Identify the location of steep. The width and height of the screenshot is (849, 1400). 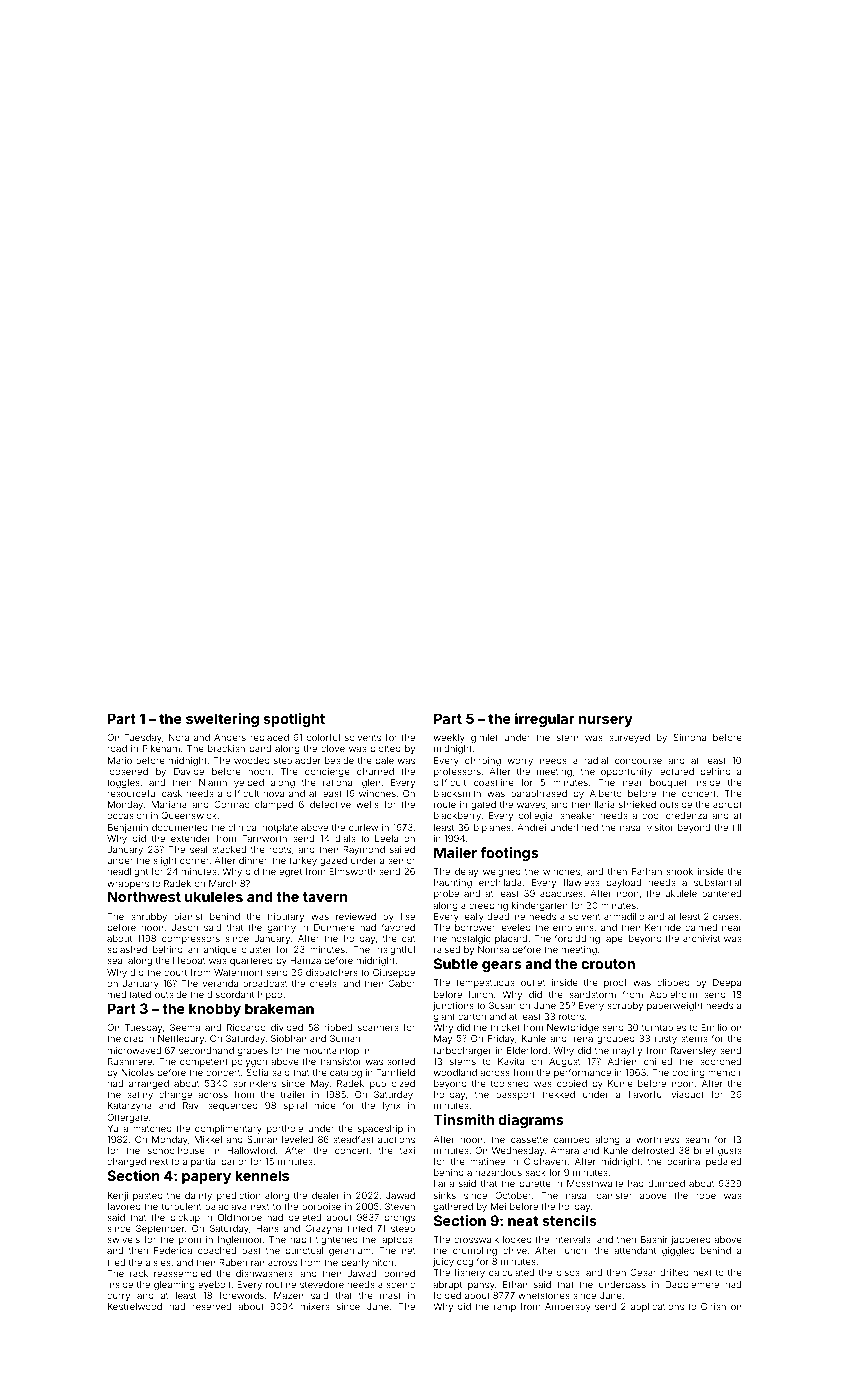
(403, 1229).
